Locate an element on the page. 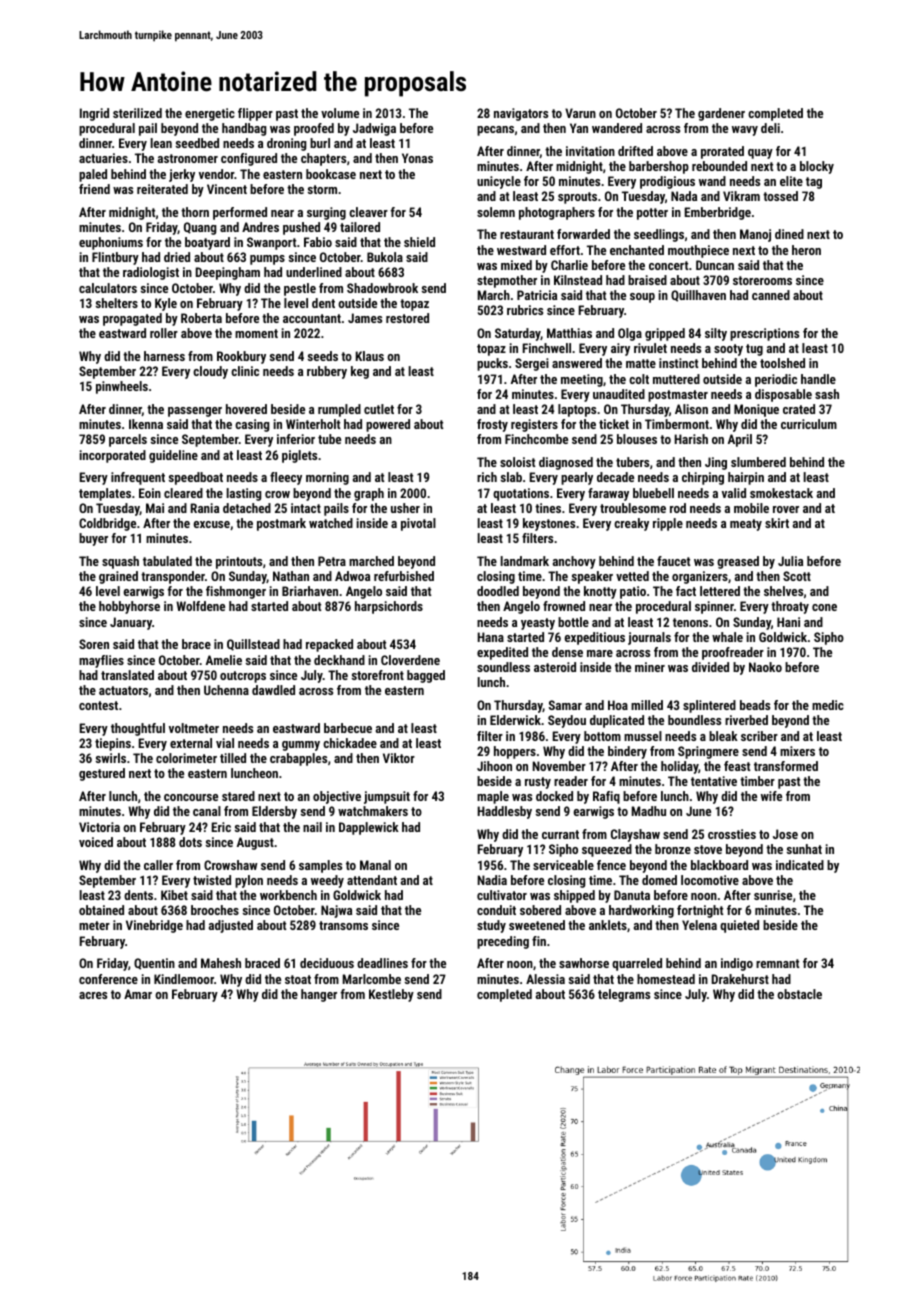 The height and width of the image is (1308, 924). volume is located at coordinates (340, 113).
